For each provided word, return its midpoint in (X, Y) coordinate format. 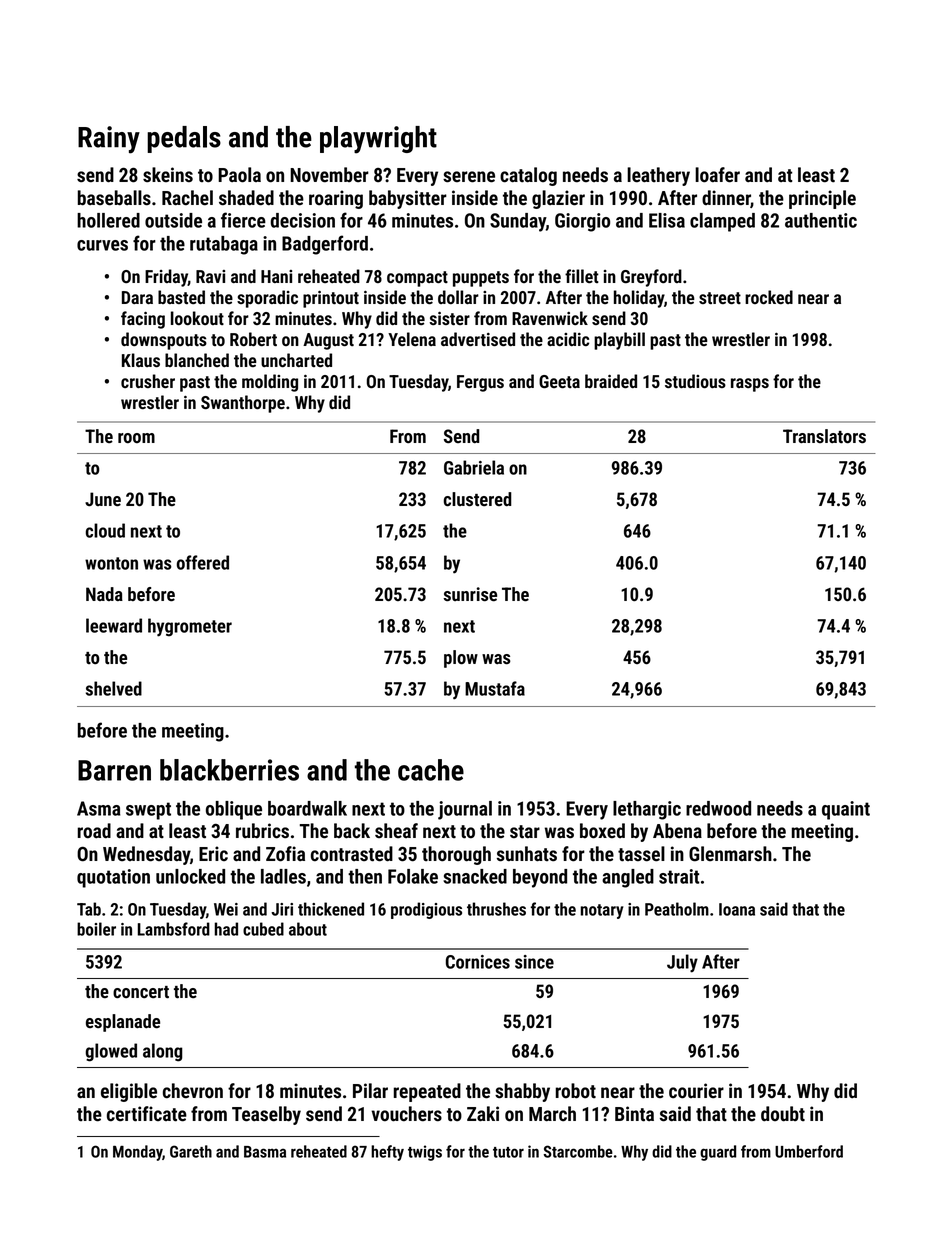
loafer (717, 175)
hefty (387, 1153)
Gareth (191, 1151)
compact (417, 279)
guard (718, 1153)
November (329, 175)
